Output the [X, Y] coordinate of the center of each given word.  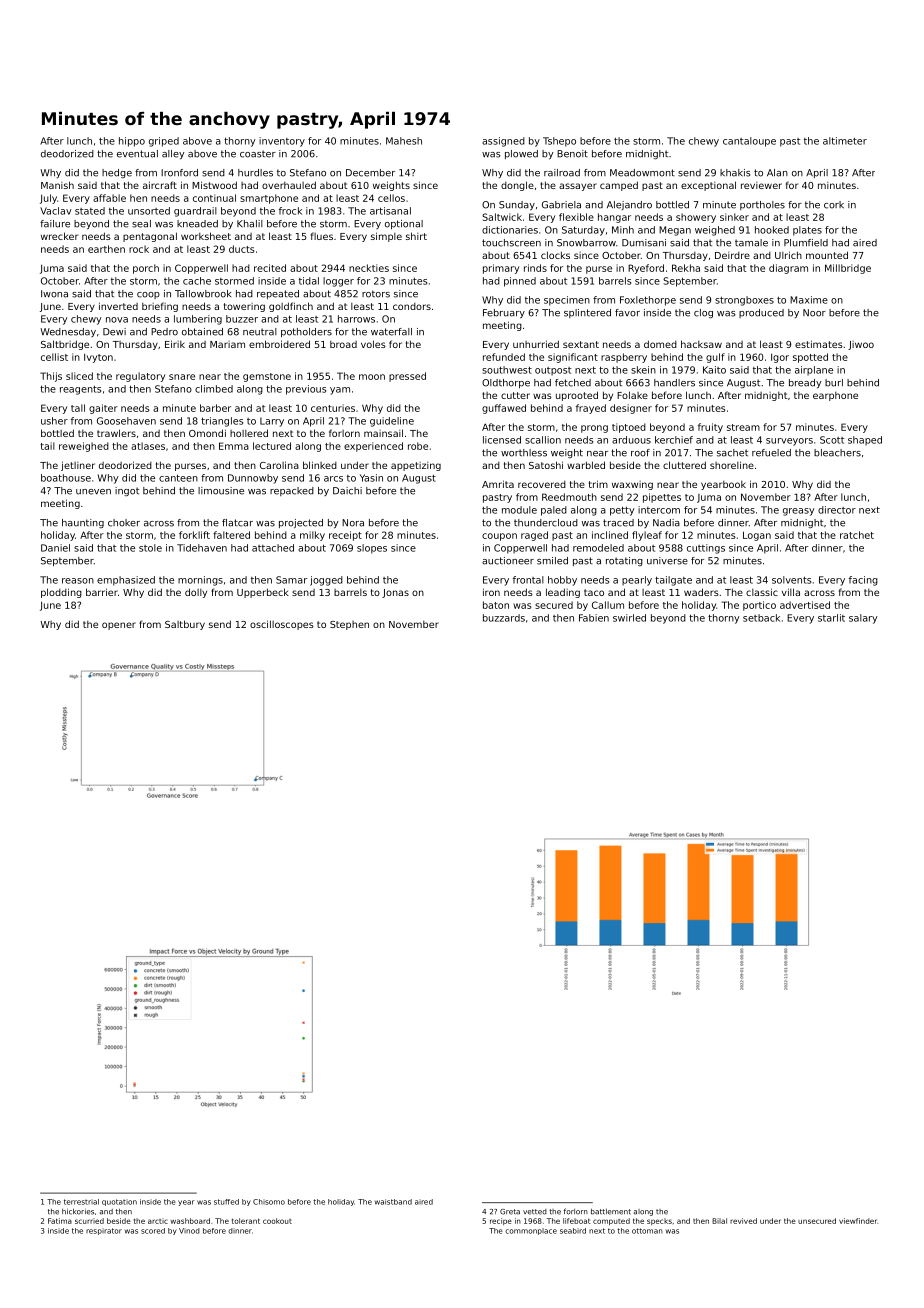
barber [215, 408]
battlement [611, 1212]
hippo [132, 142]
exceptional [708, 186]
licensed [502, 440]
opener [119, 626]
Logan [757, 536]
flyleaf [647, 536]
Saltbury [185, 625]
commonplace [531, 1231]
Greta [510, 1212]
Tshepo [559, 142]
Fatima [60, 1221]
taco [594, 592]
